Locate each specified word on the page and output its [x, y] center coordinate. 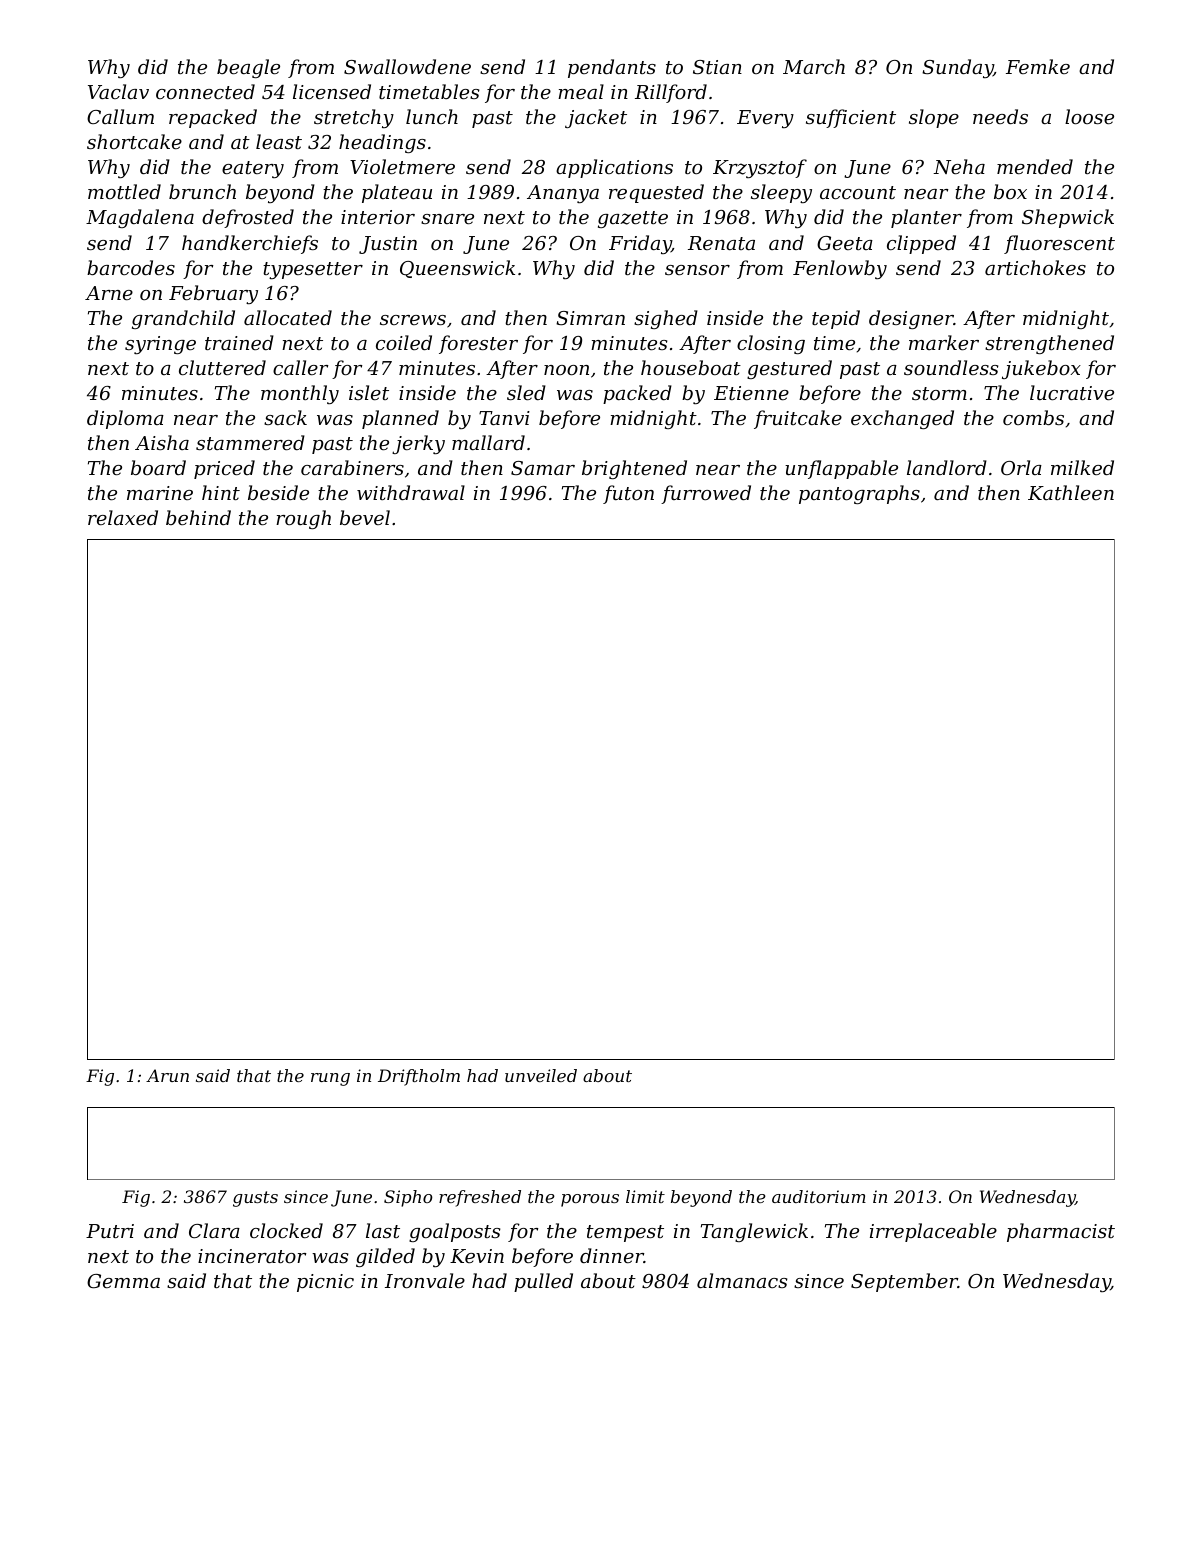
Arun [167, 1075]
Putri [110, 1231]
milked [1082, 467]
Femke [1038, 66]
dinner [612, 1255]
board [158, 467]
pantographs [859, 494]
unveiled [541, 1075]
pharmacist [1061, 1232]
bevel [365, 517]
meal [581, 91]
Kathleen [1071, 492]
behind [198, 517]
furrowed [706, 494]
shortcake [134, 141]
